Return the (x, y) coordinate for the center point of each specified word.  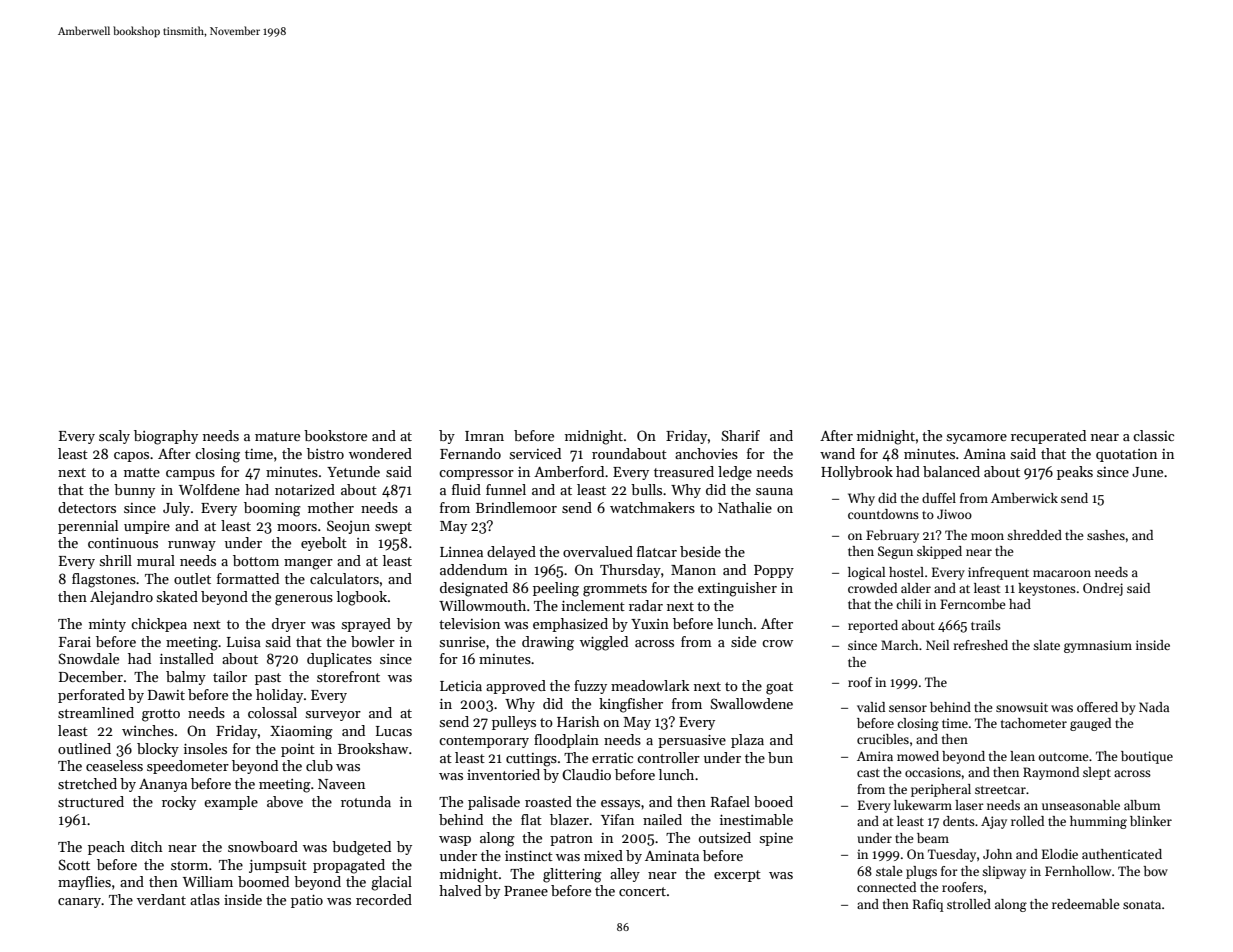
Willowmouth (482, 605)
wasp (455, 841)
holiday (279, 696)
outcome (1064, 757)
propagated (349, 866)
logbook (362, 598)
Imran (484, 436)
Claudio (586, 774)
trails (986, 625)
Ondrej (1103, 589)
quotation (1126, 455)
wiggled (604, 643)
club (319, 765)
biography (166, 437)
